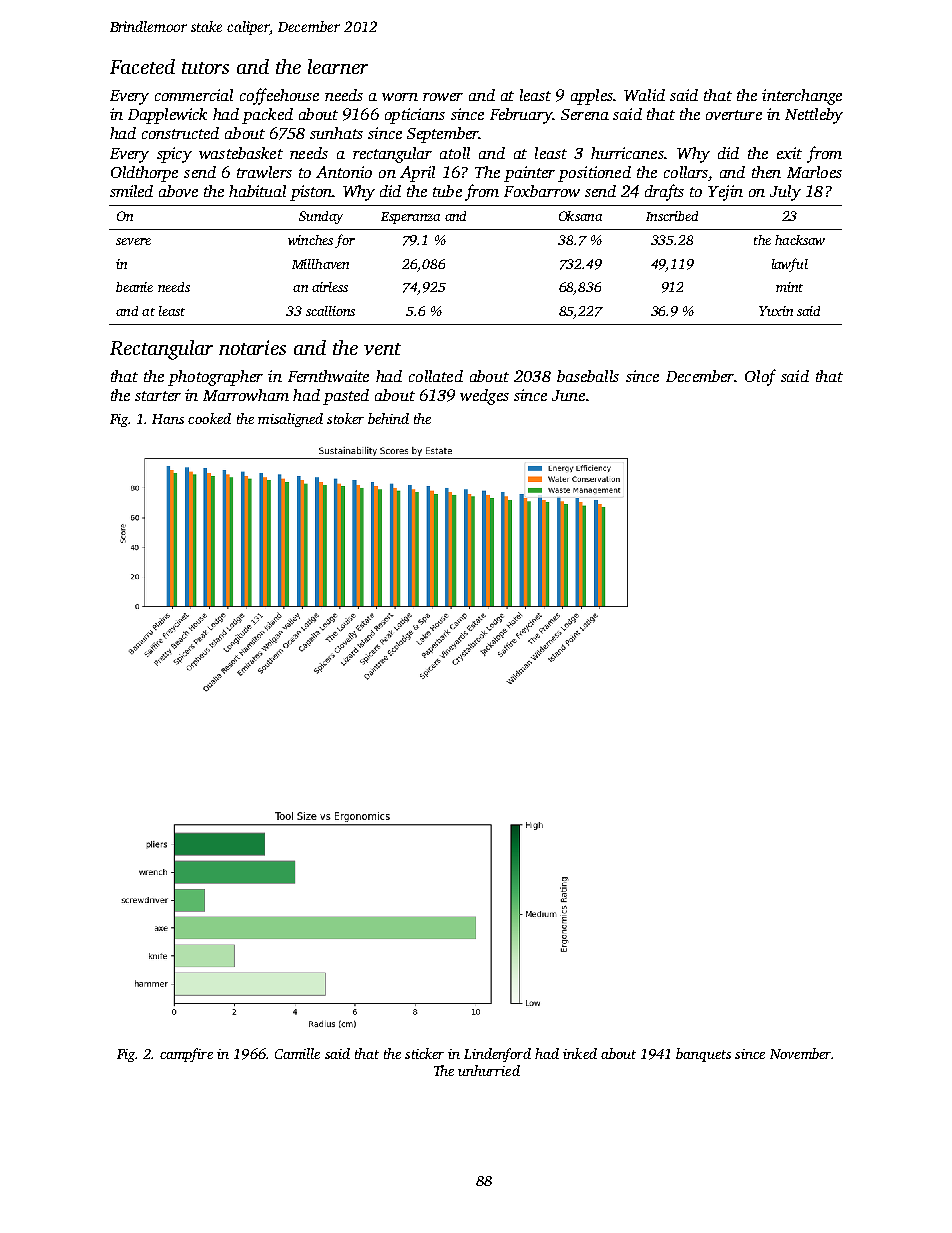  Describe the element at coordinates (338, 66) in the screenshot. I see `learner` at that location.
